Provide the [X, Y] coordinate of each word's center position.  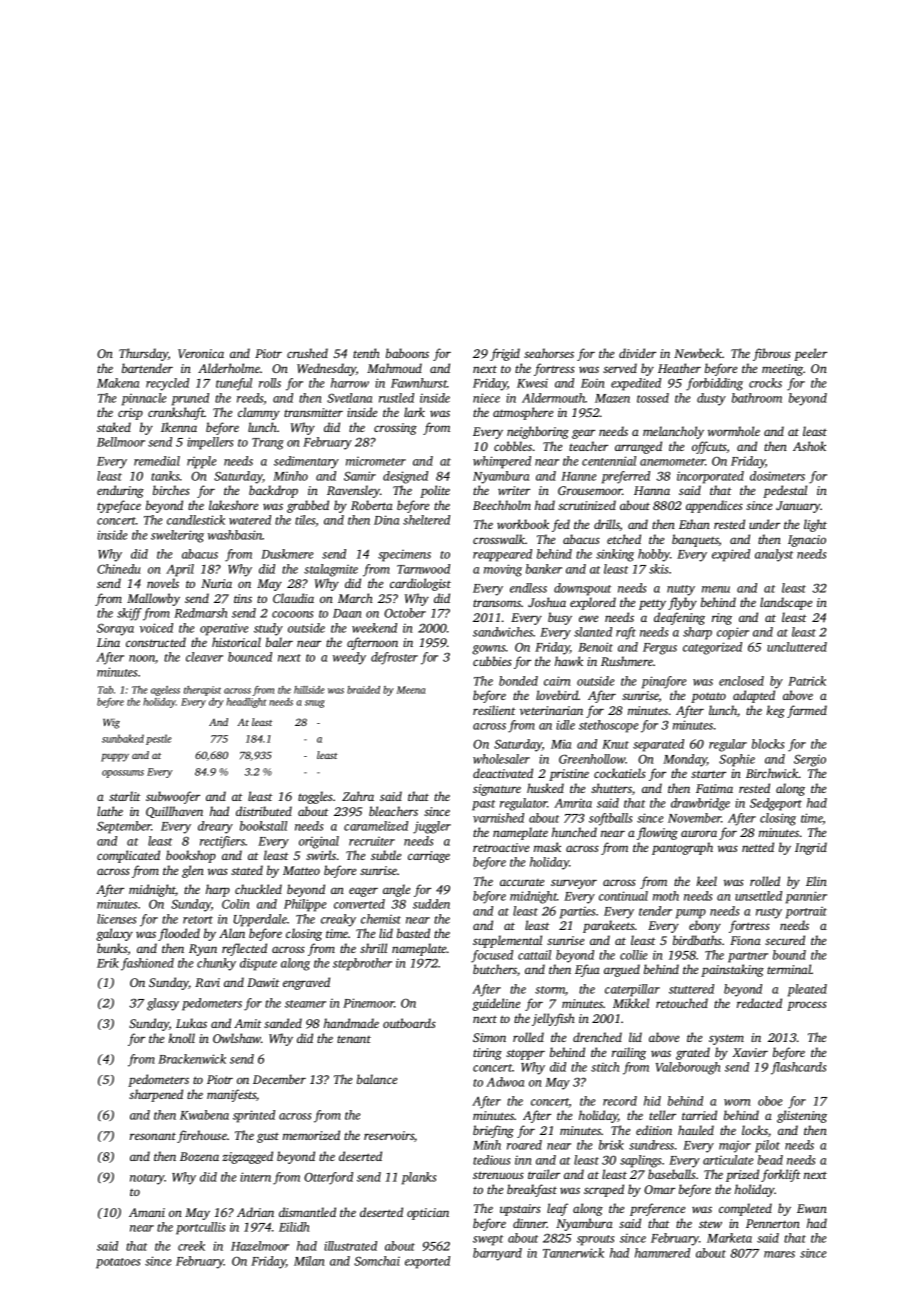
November [694, 818]
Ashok [809, 446]
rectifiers [222, 842]
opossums [123, 774]
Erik [108, 963]
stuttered [691, 989]
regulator [524, 804]
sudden [431, 904]
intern [255, 1177]
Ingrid [811, 848]
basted [413, 933]
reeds [250, 399]
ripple [202, 462]
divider [637, 353]
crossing [395, 429]
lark [414, 412]
